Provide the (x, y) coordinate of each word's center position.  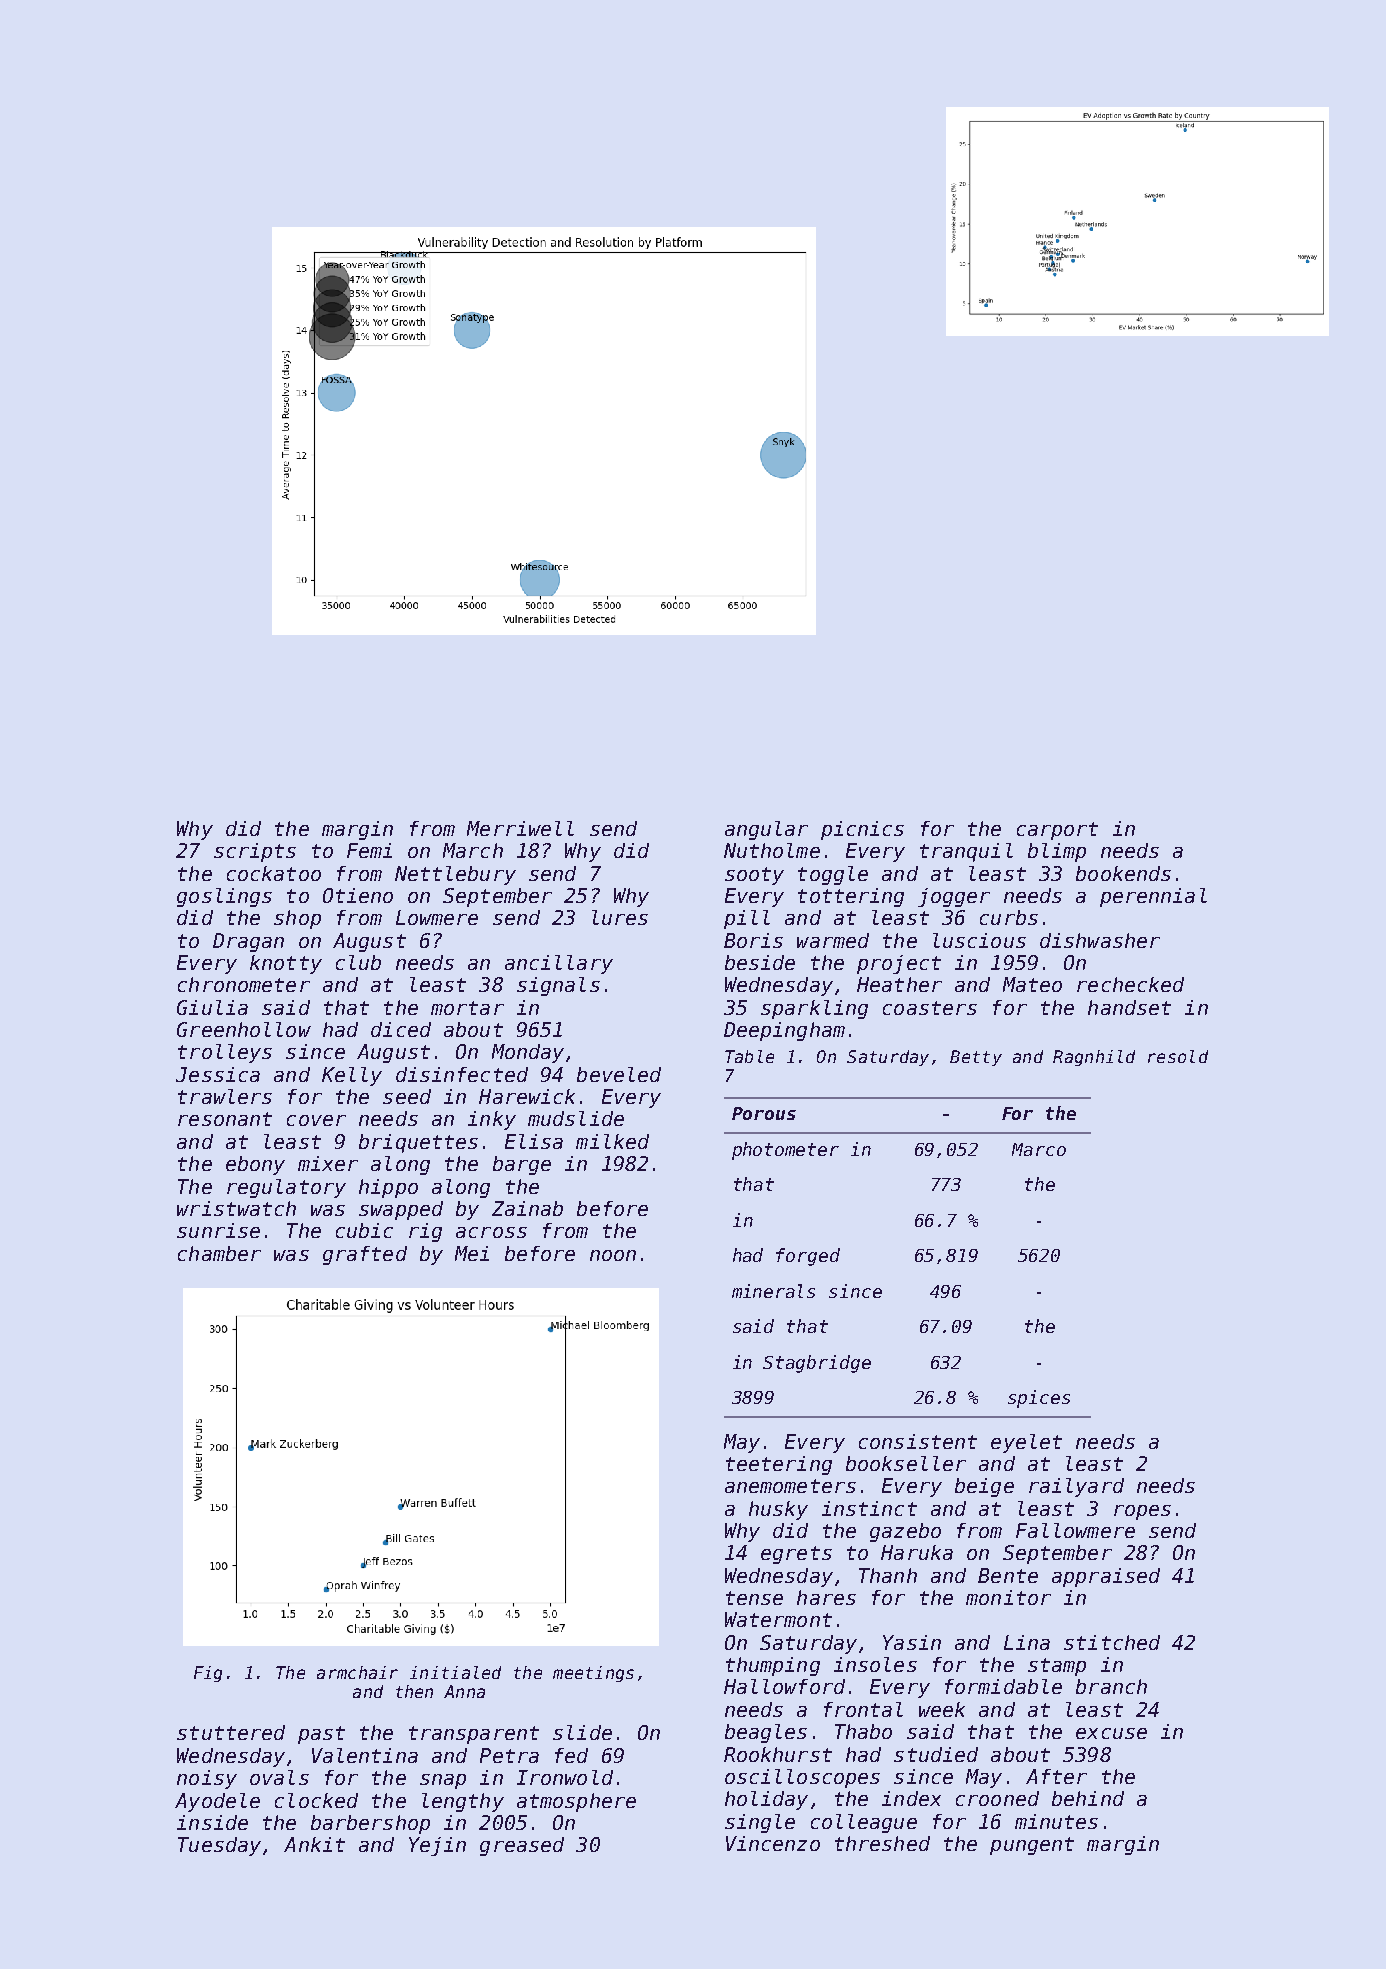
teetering (779, 1465)
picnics (862, 830)
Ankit (314, 1844)
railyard (1076, 1487)
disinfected (462, 1074)
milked (612, 1141)
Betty (976, 1058)
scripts (255, 852)
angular (766, 830)
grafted (365, 1255)
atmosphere (576, 1802)
